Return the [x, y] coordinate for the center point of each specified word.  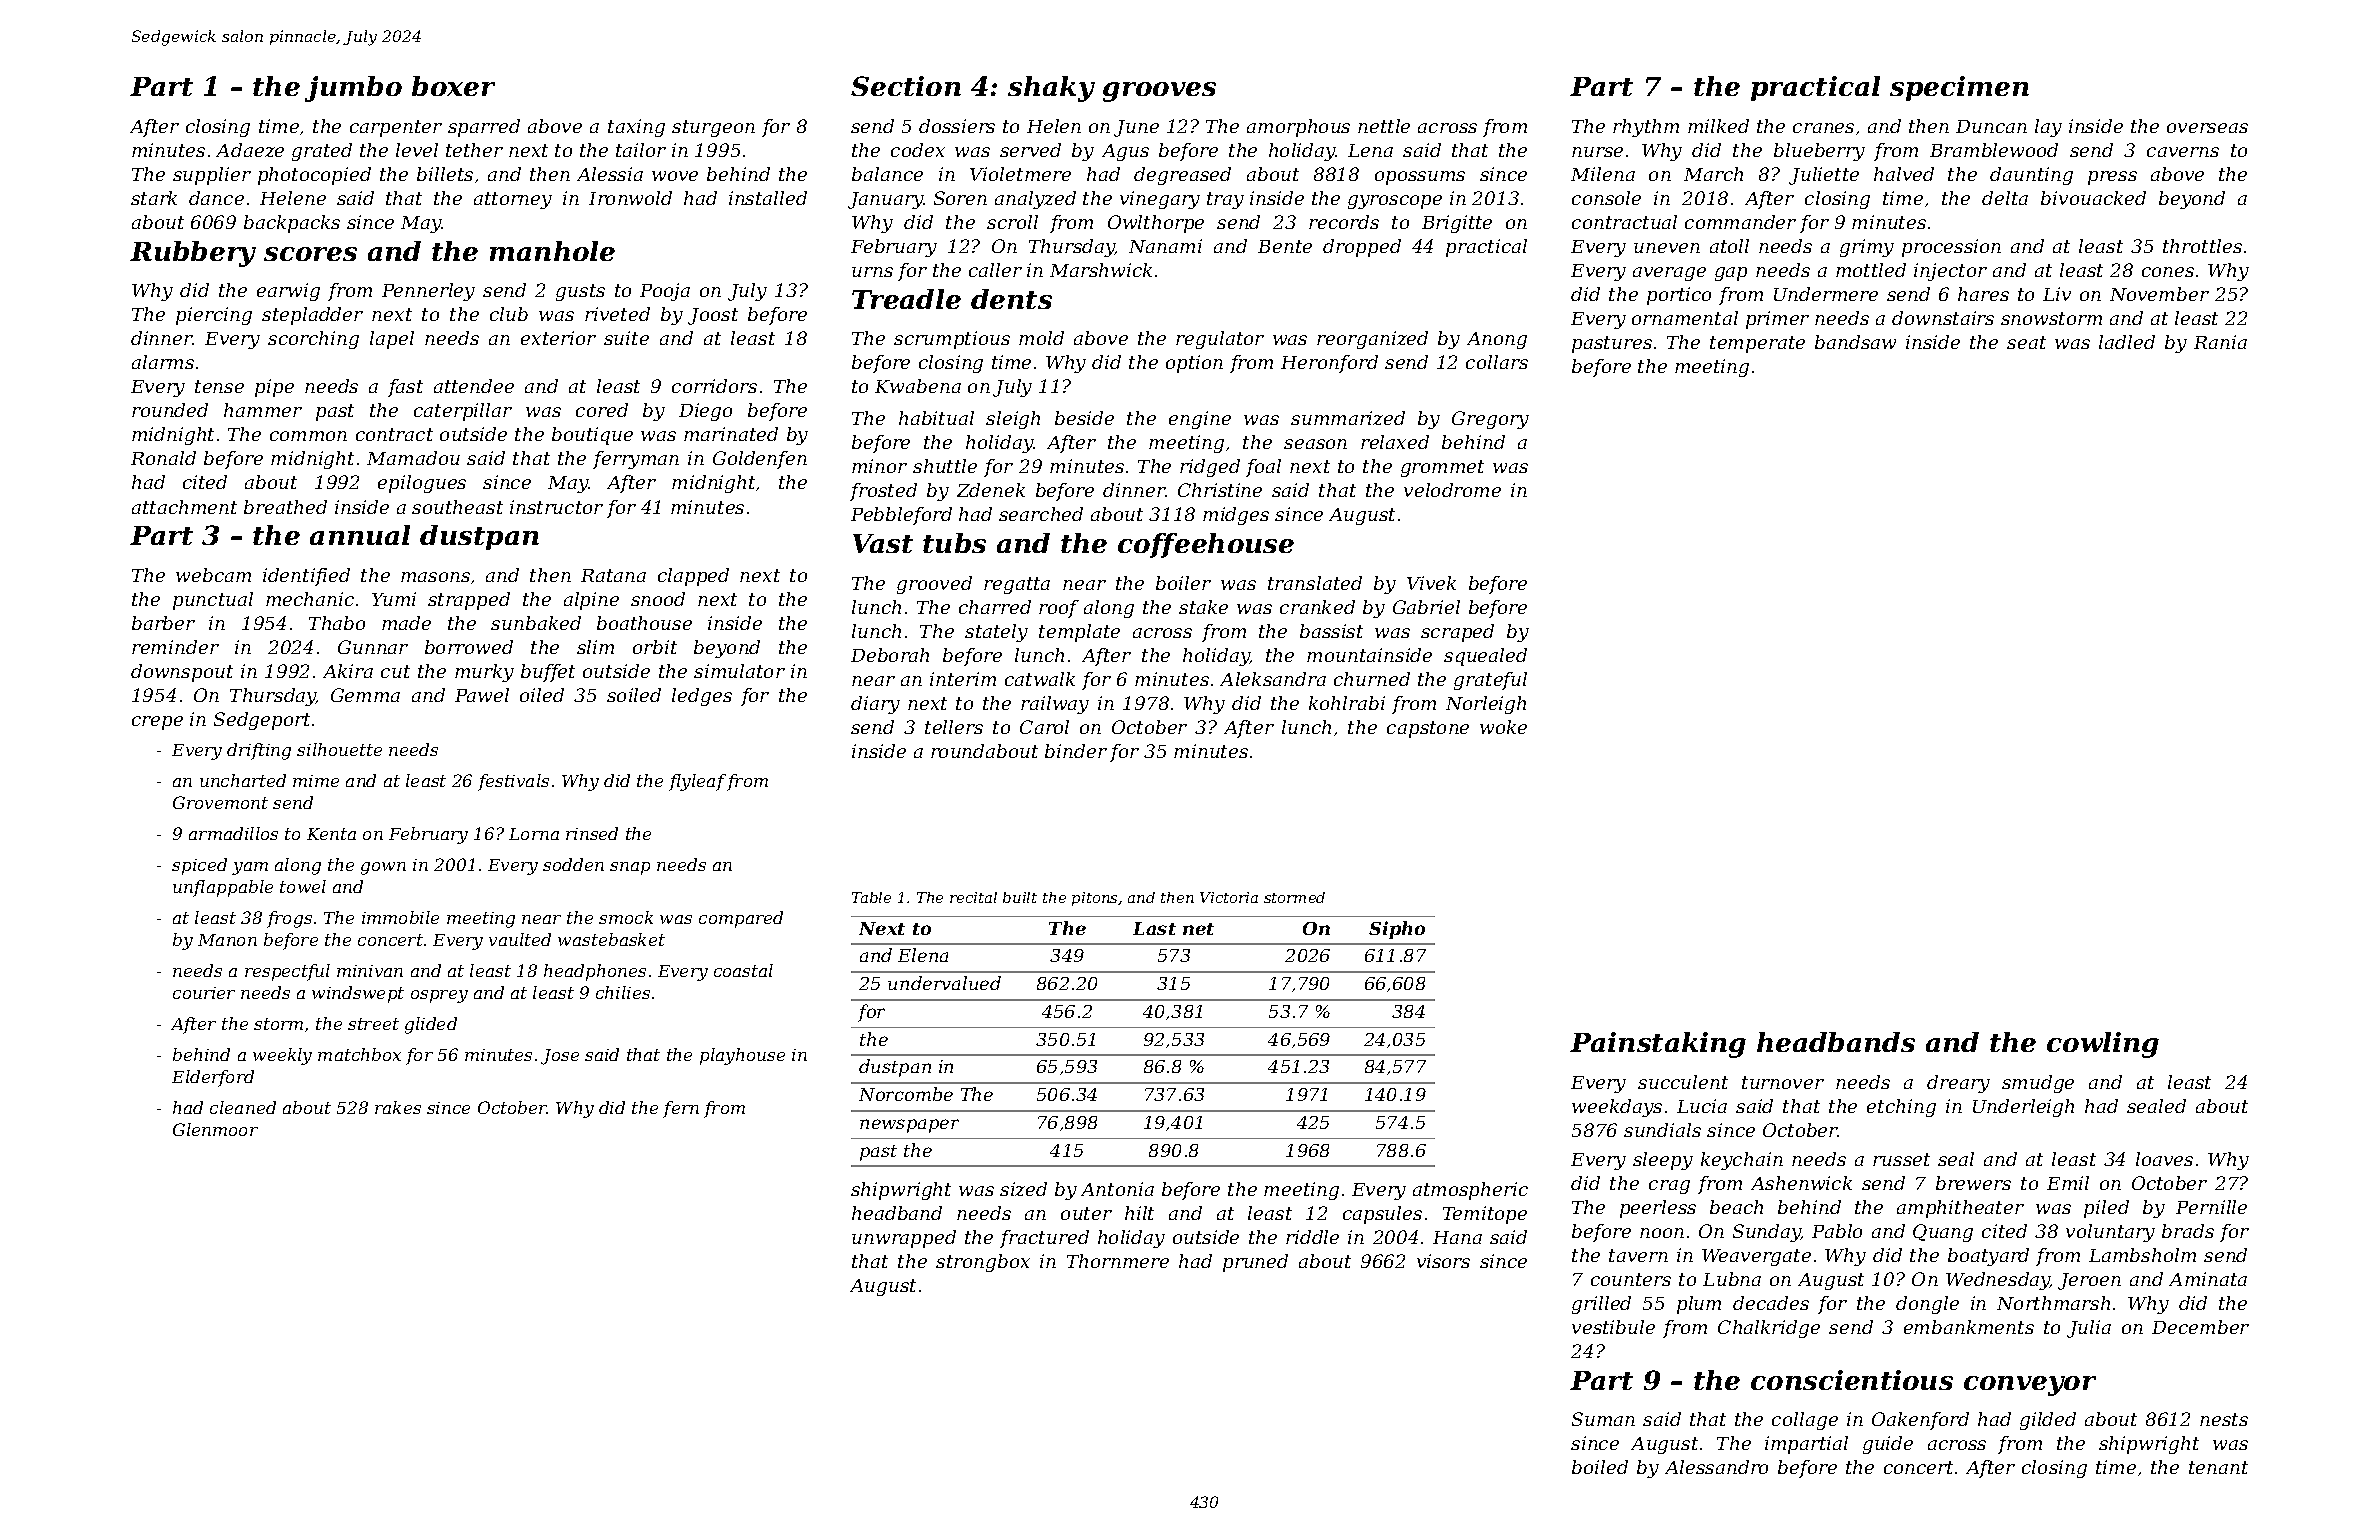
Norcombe [906, 1094]
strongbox [983, 1263]
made [406, 623]
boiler [1183, 583]
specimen [1959, 88]
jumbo [353, 89]
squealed [1485, 657]
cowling [2103, 1045]
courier [204, 993]
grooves [1159, 92]
